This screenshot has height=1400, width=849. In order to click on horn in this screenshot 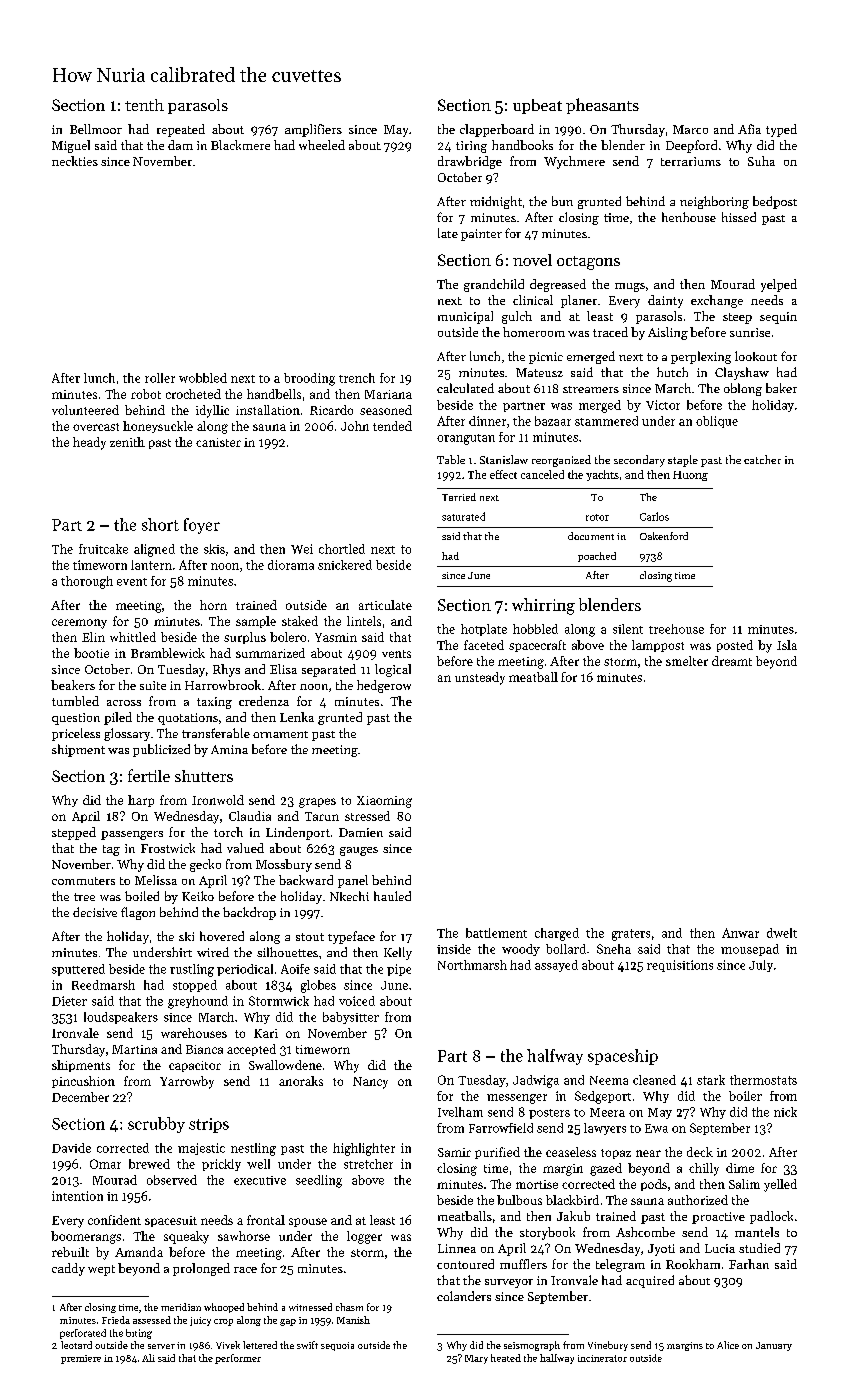, I will do `click(213, 605)`.
